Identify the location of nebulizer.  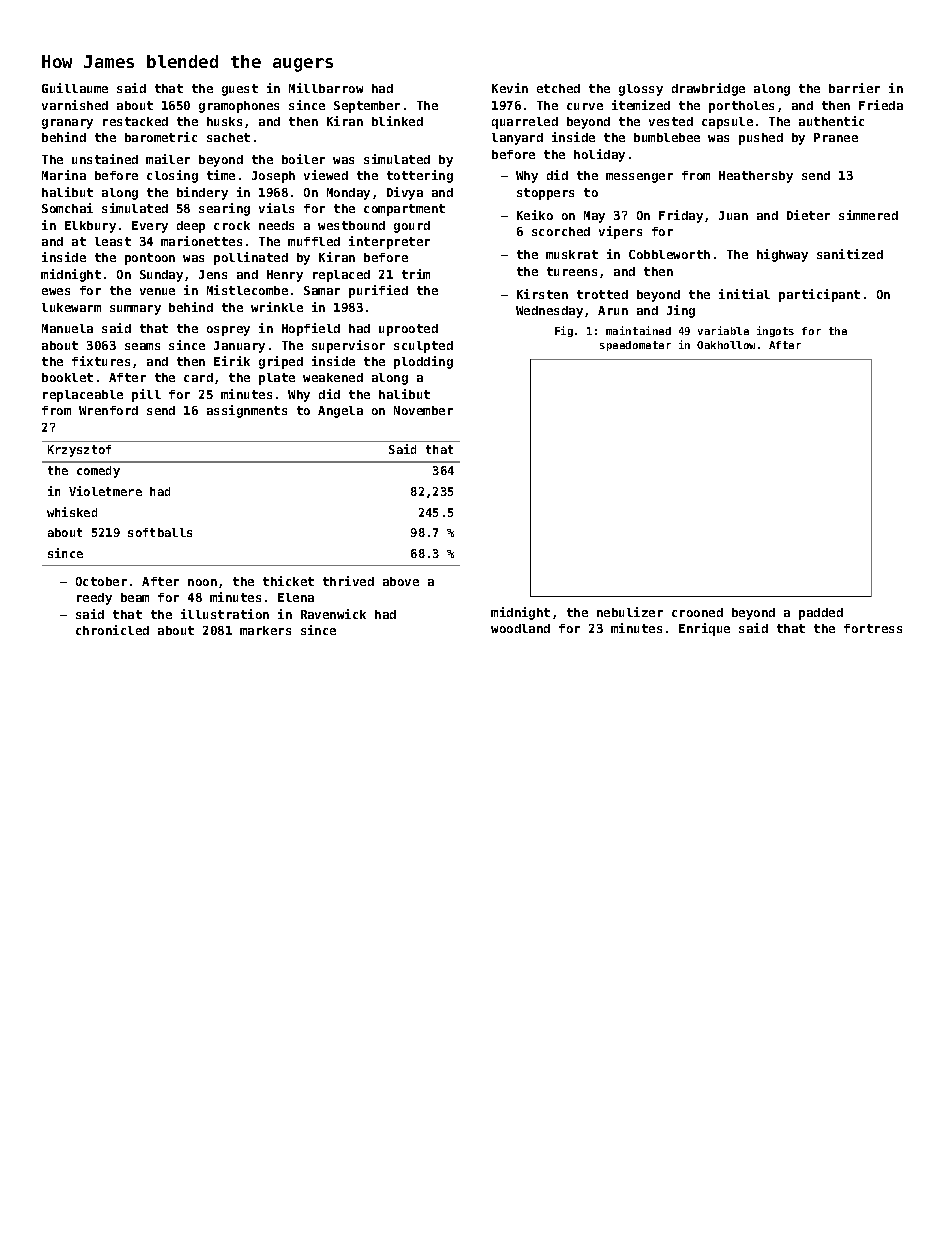
(630, 612).
